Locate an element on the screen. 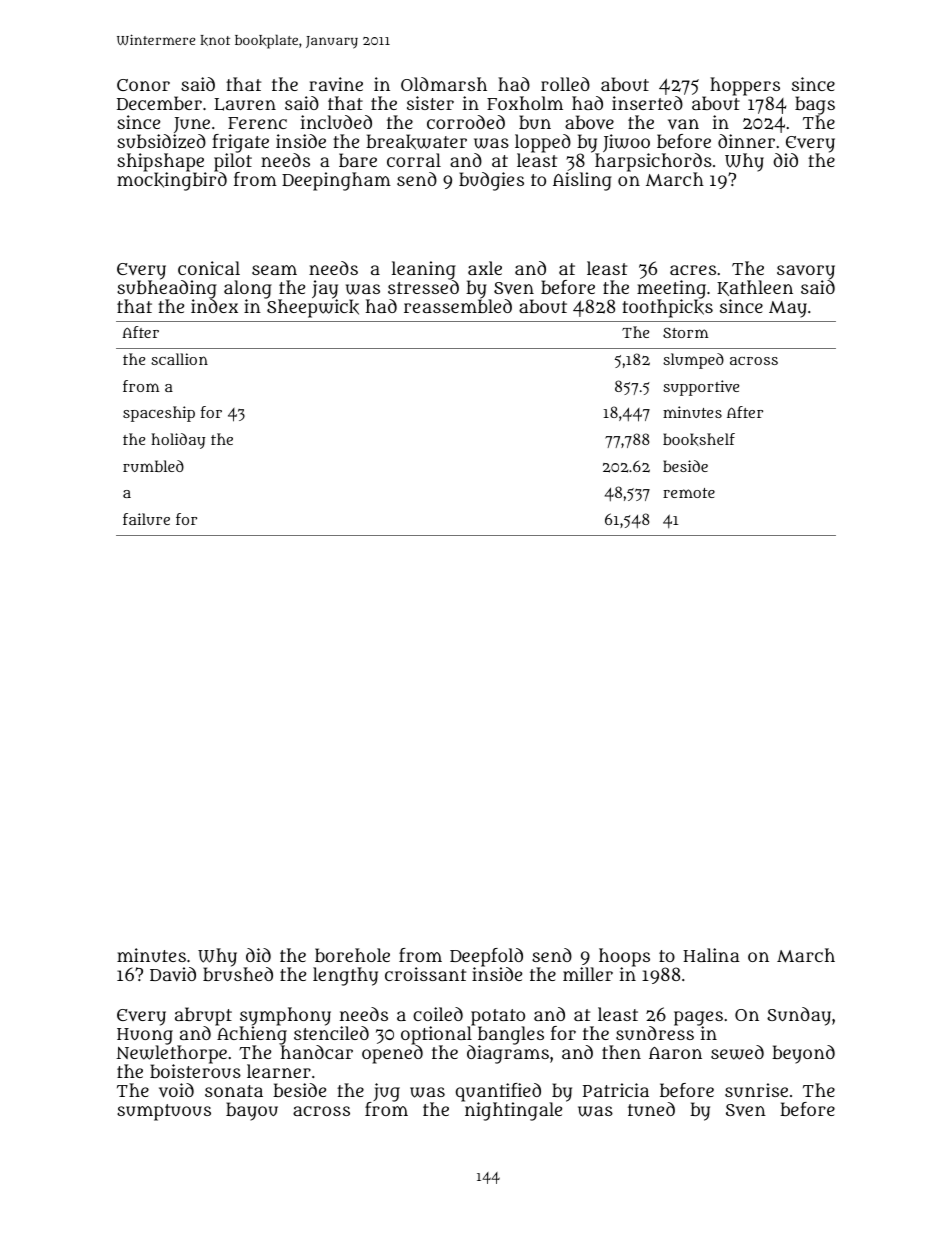  Deepfold is located at coordinates (486, 957).
